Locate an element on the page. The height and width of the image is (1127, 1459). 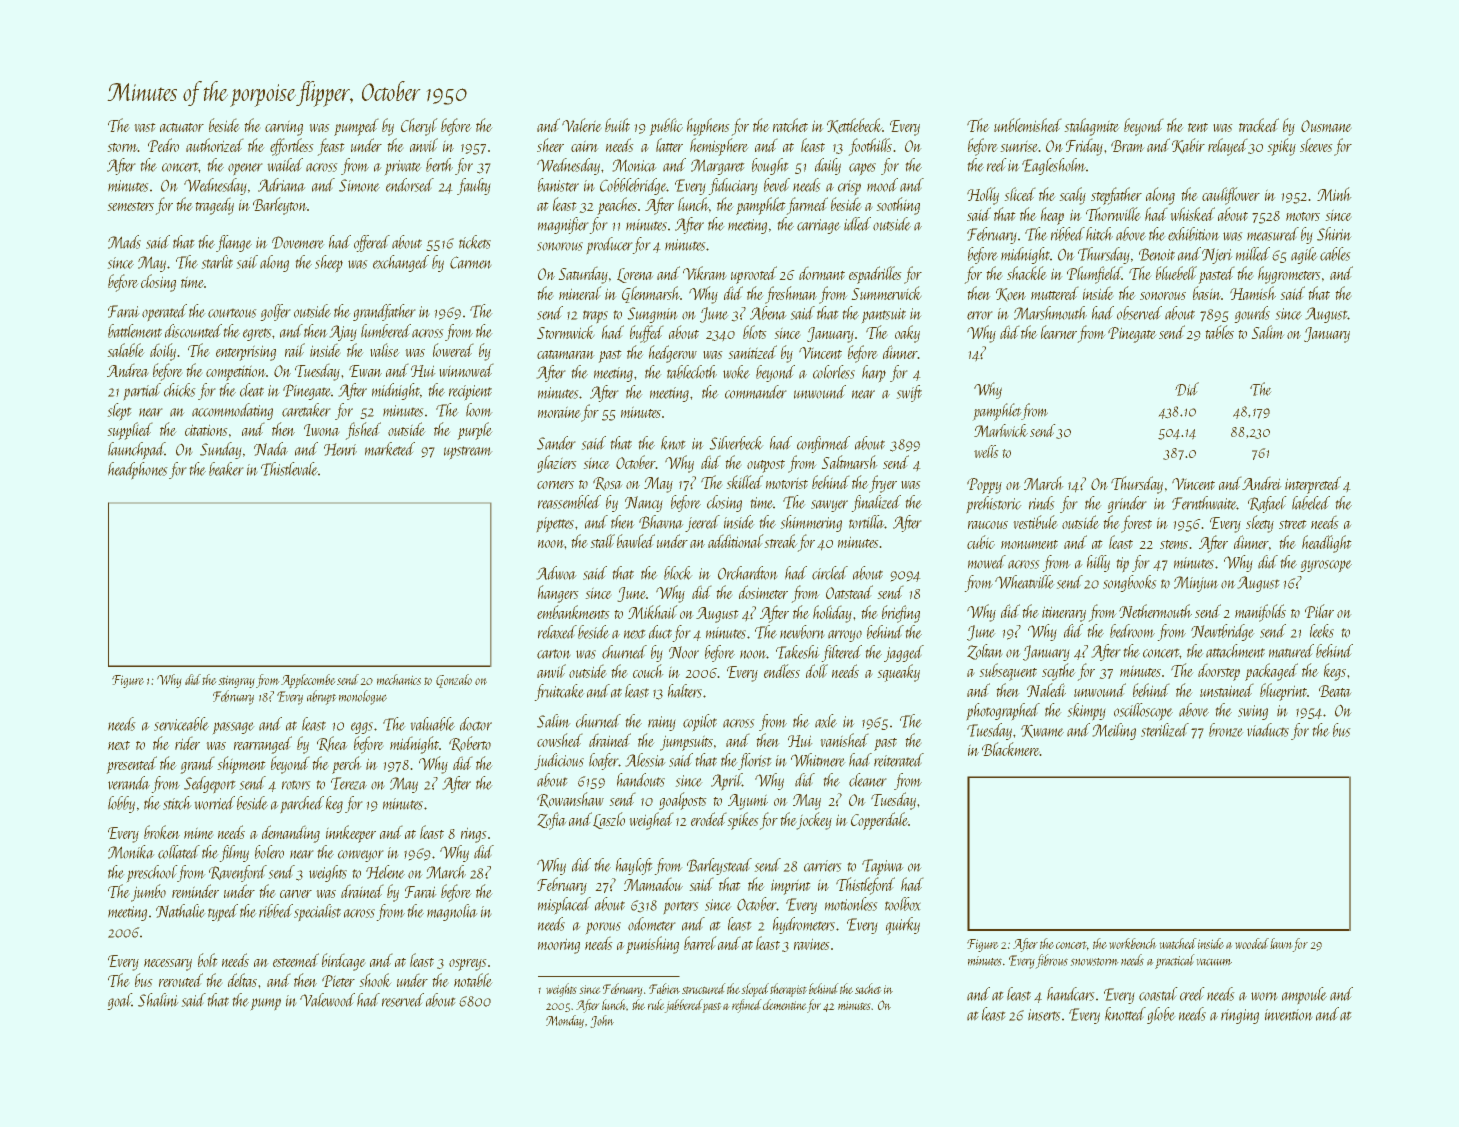
innkeeper is located at coordinates (351, 834).
